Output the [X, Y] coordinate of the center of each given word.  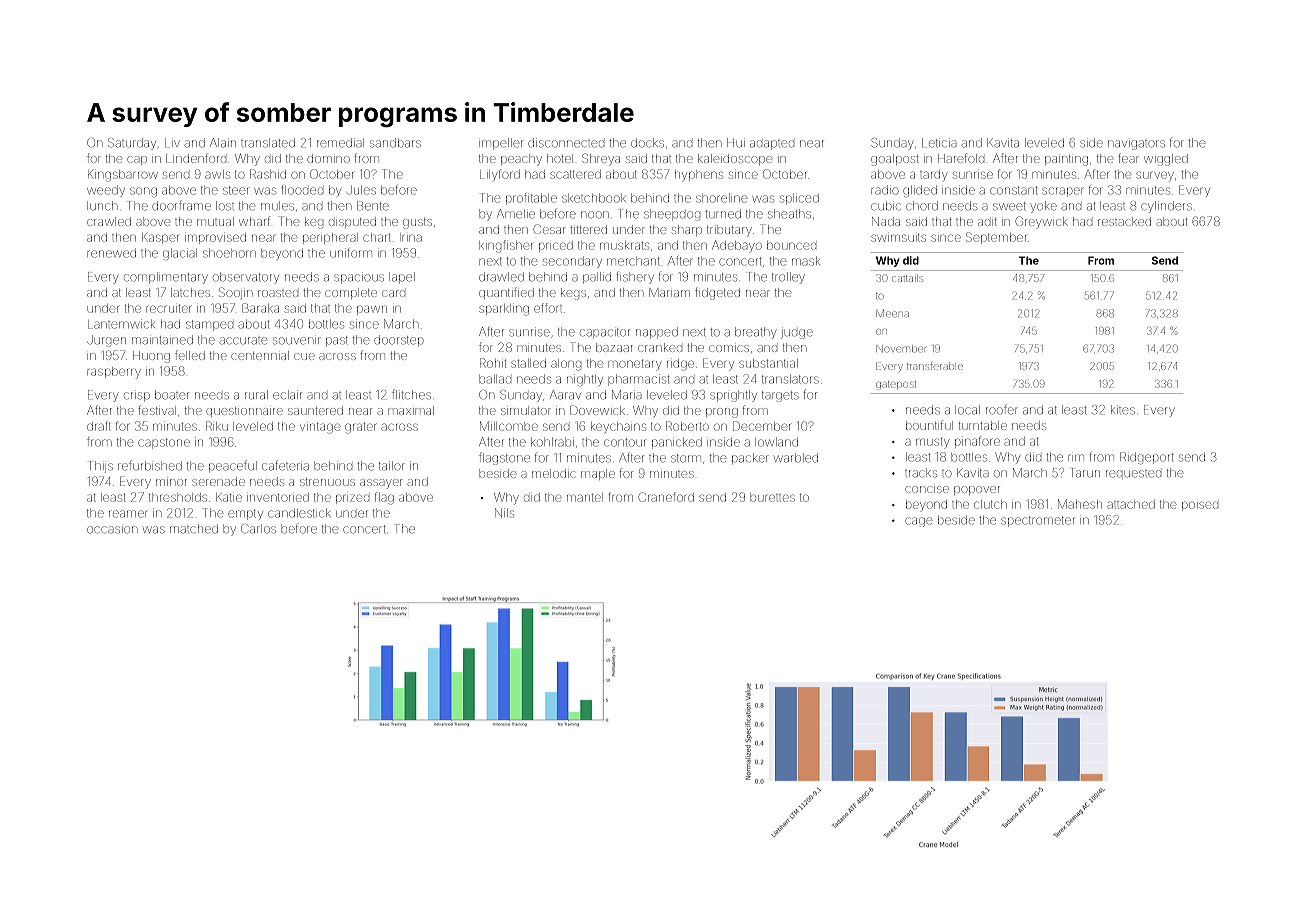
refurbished [150, 465]
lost [225, 206]
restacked [1124, 221]
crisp [137, 396]
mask [806, 261]
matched [194, 529]
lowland [776, 442]
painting [1066, 160]
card [393, 293]
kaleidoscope [735, 159]
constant [1013, 190]
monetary [635, 364]
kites [1123, 410]
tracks [921, 473]
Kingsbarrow [123, 176]
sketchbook [594, 198]
